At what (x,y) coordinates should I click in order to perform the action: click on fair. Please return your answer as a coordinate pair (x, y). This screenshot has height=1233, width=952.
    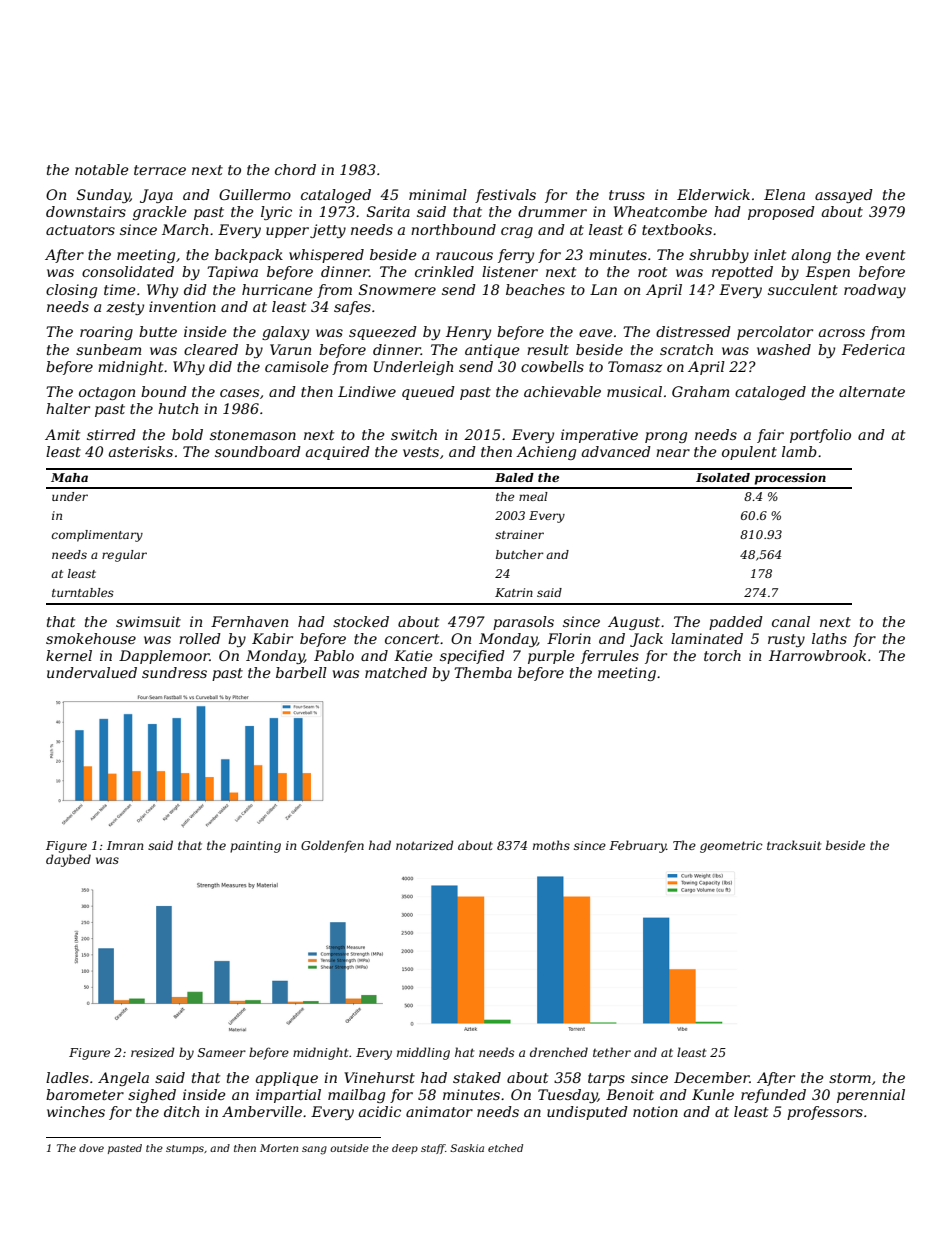
    Looking at the image, I should click on (770, 436).
